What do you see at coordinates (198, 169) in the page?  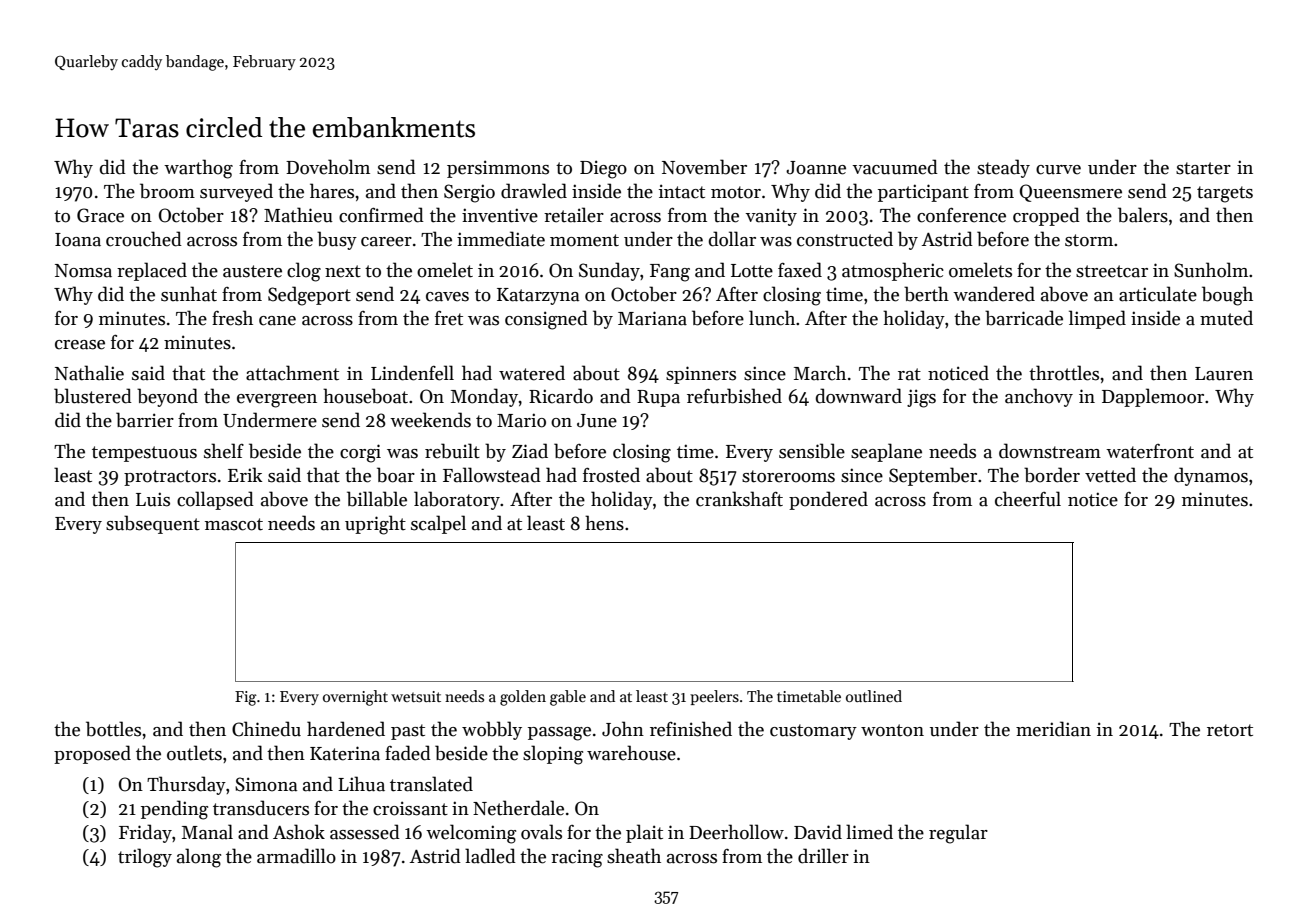 I see `warthog` at bounding box center [198, 169].
